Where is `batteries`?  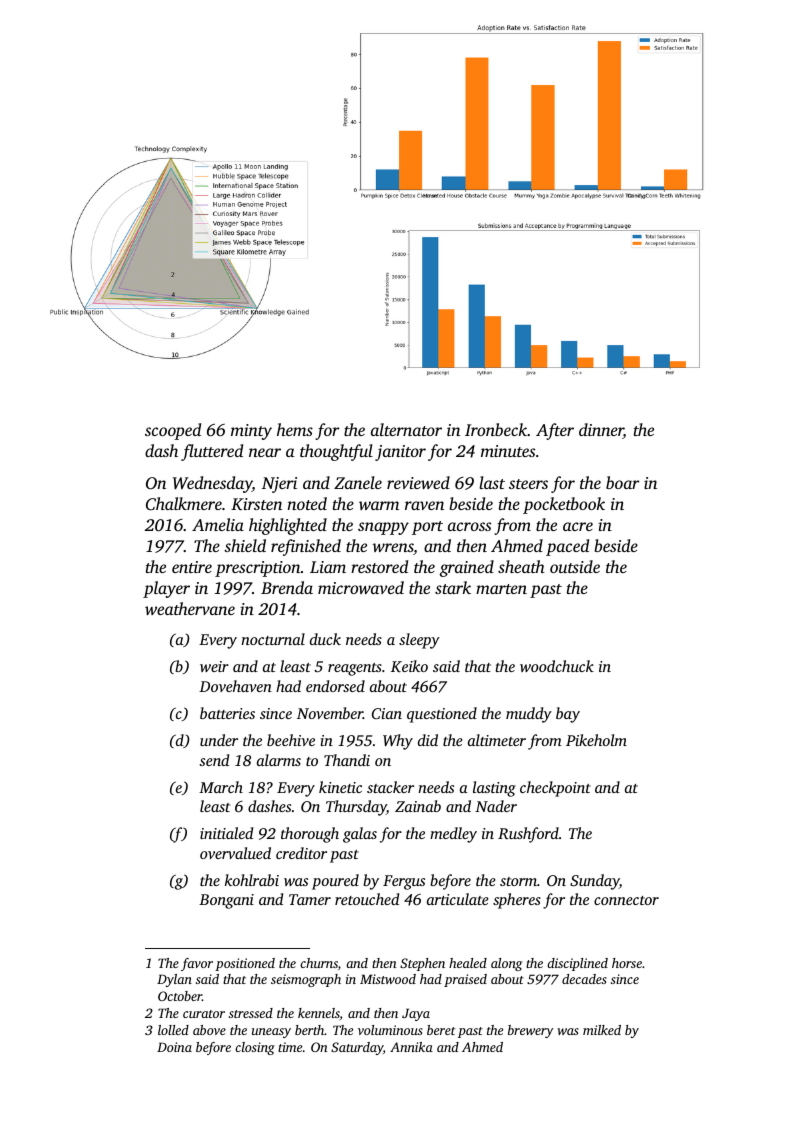
batteries is located at coordinates (227, 713).
